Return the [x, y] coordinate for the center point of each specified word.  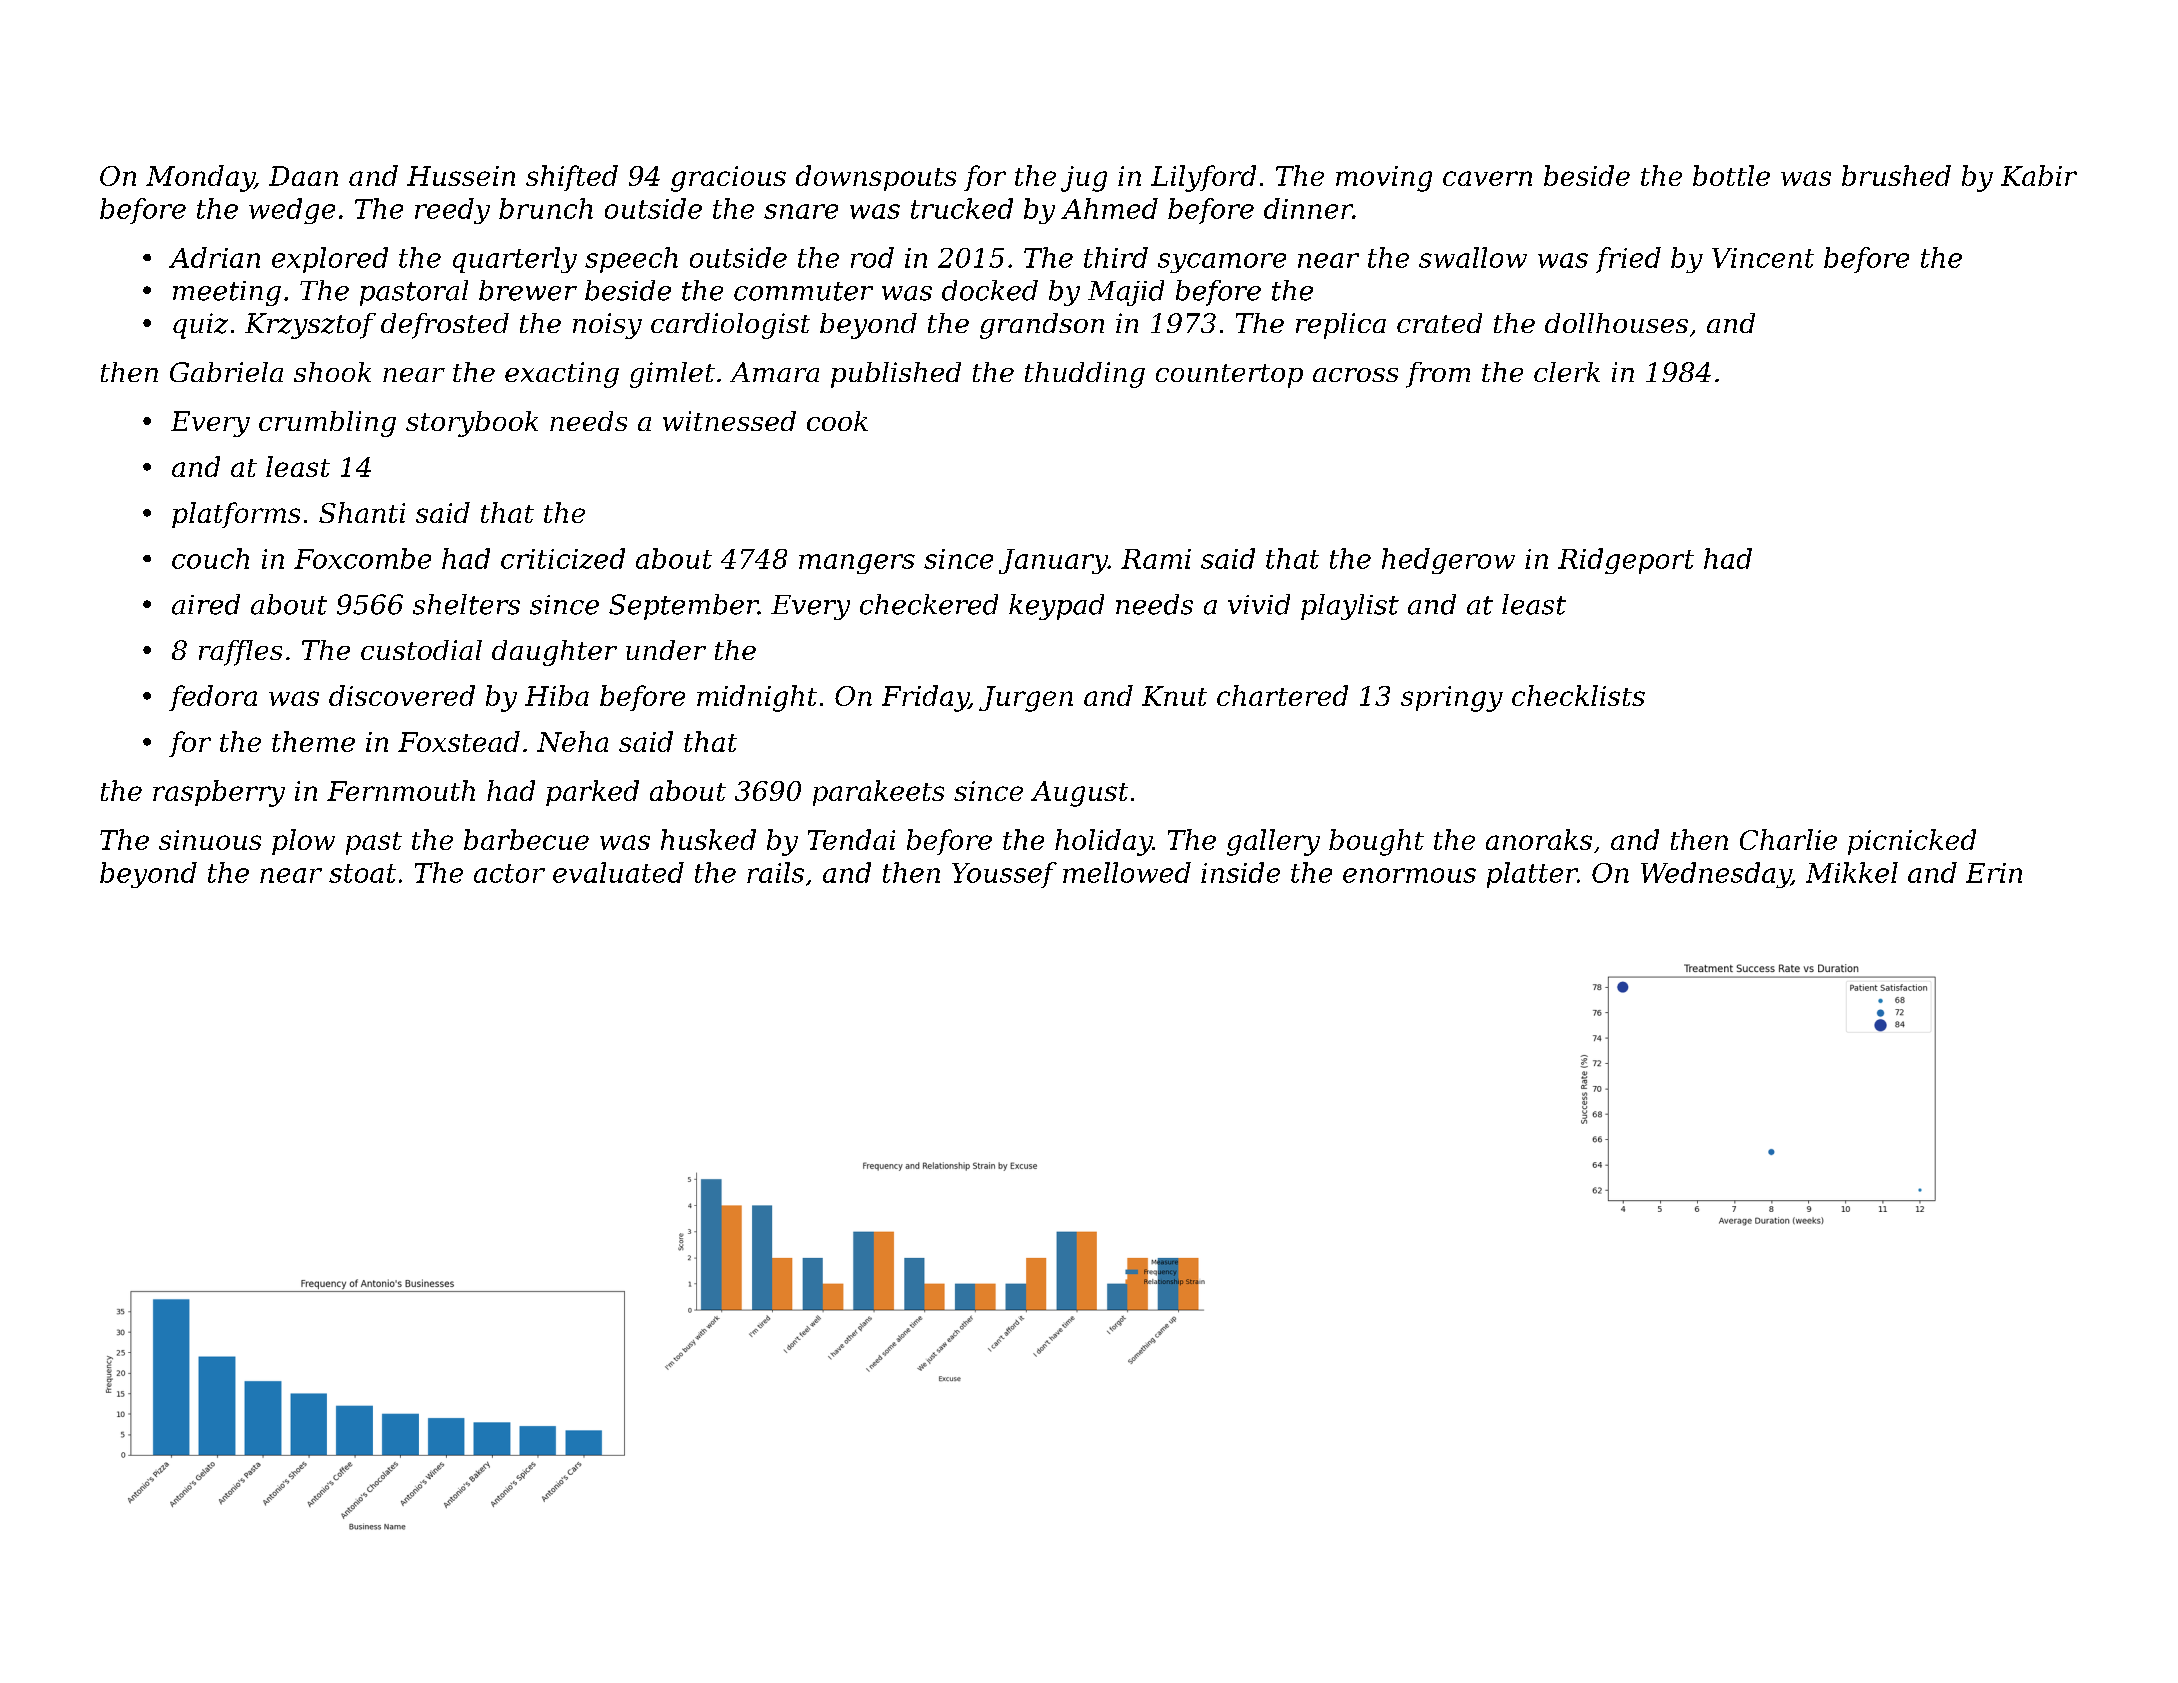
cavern [1487, 178]
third [1116, 257]
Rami [1156, 559]
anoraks [1539, 839]
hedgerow [1448, 561]
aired [206, 604]
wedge [292, 211]
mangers [857, 564]
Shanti [362, 512]
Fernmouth [401, 790]
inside [1240, 872]
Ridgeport [1626, 561]
